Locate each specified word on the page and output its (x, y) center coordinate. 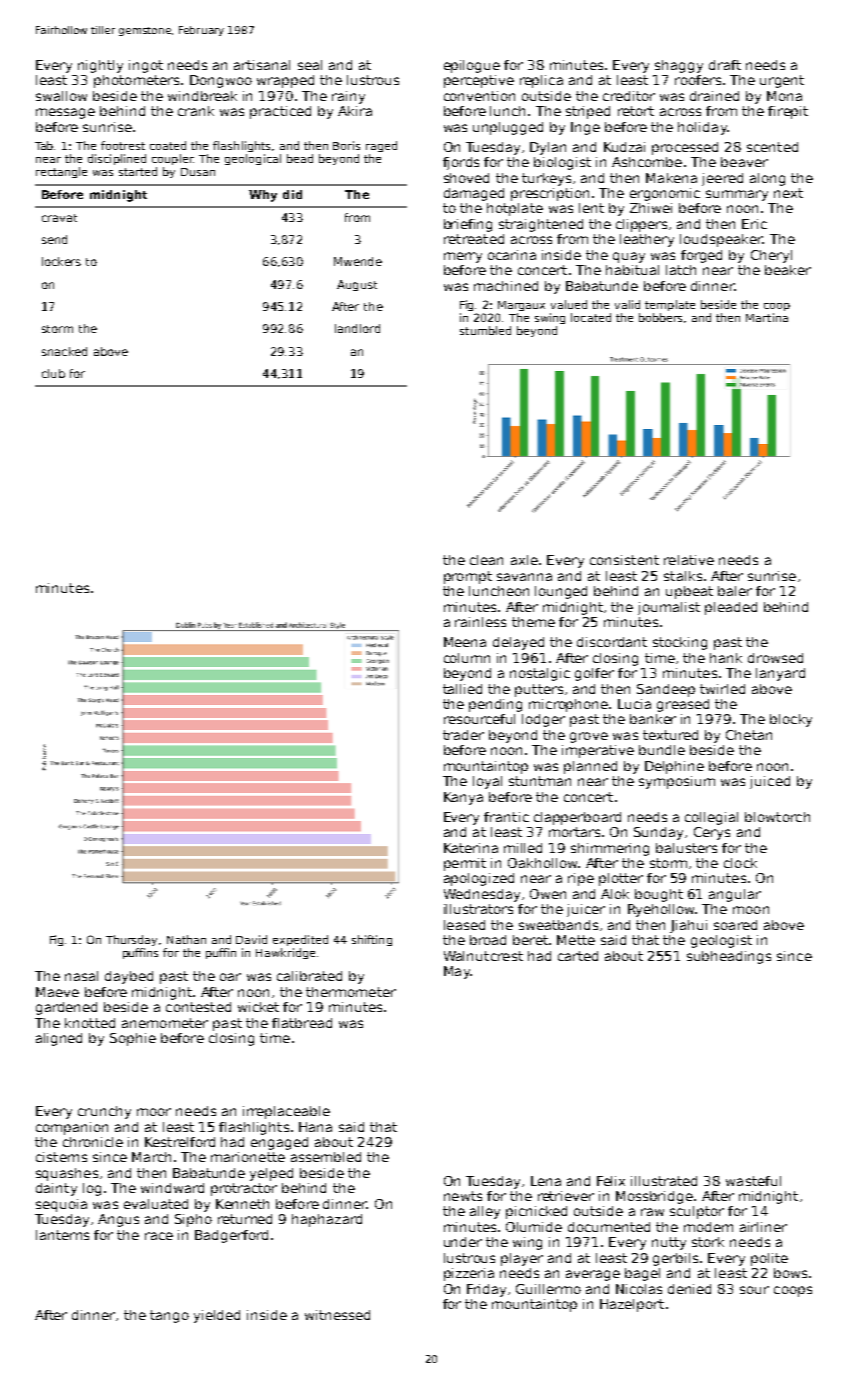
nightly (100, 66)
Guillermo (548, 1289)
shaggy (679, 66)
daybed (129, 977)
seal (310, 65)
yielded (217, 1316)
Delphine (674, 767)
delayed (518, 643)
